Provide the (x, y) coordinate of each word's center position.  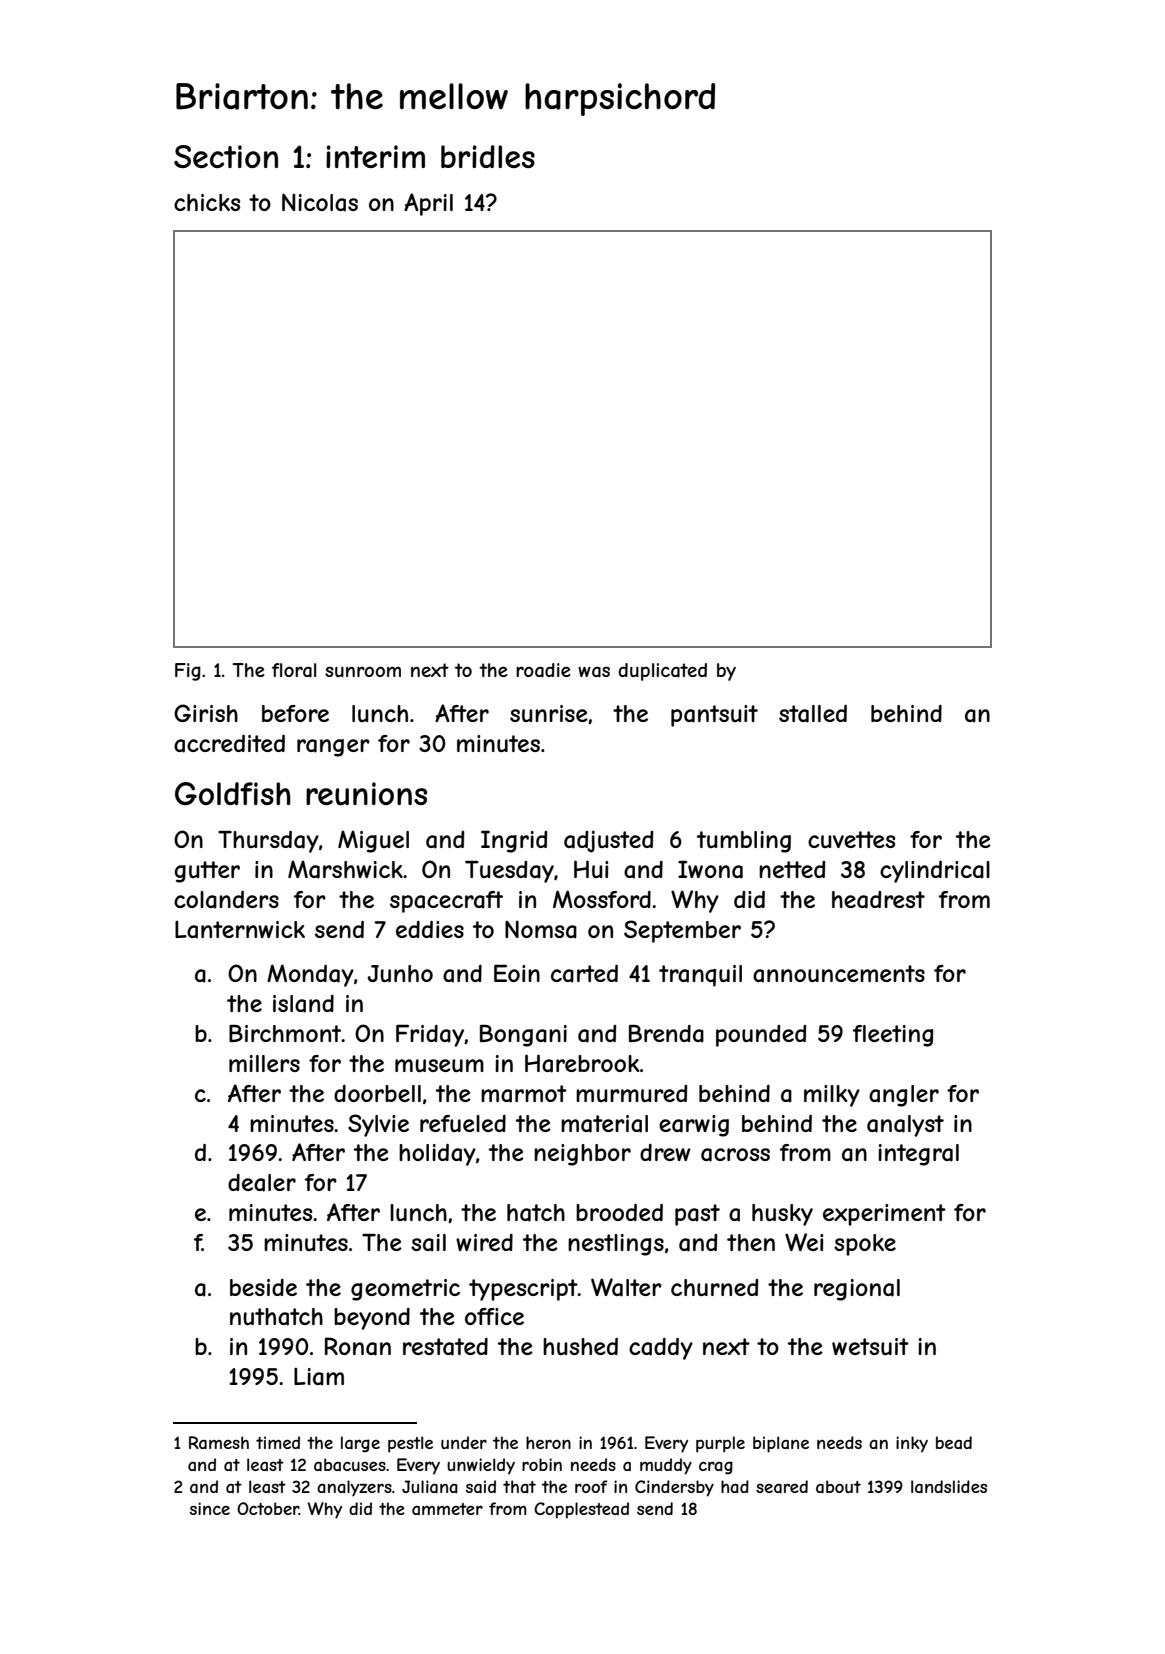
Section (226, 156)
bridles (488, 156)
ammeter (447, 1509)
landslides (949, 1486)
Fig (188, 672)
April (428, 204)
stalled (813, 714)
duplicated (662, 672)
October (268, 1508)
